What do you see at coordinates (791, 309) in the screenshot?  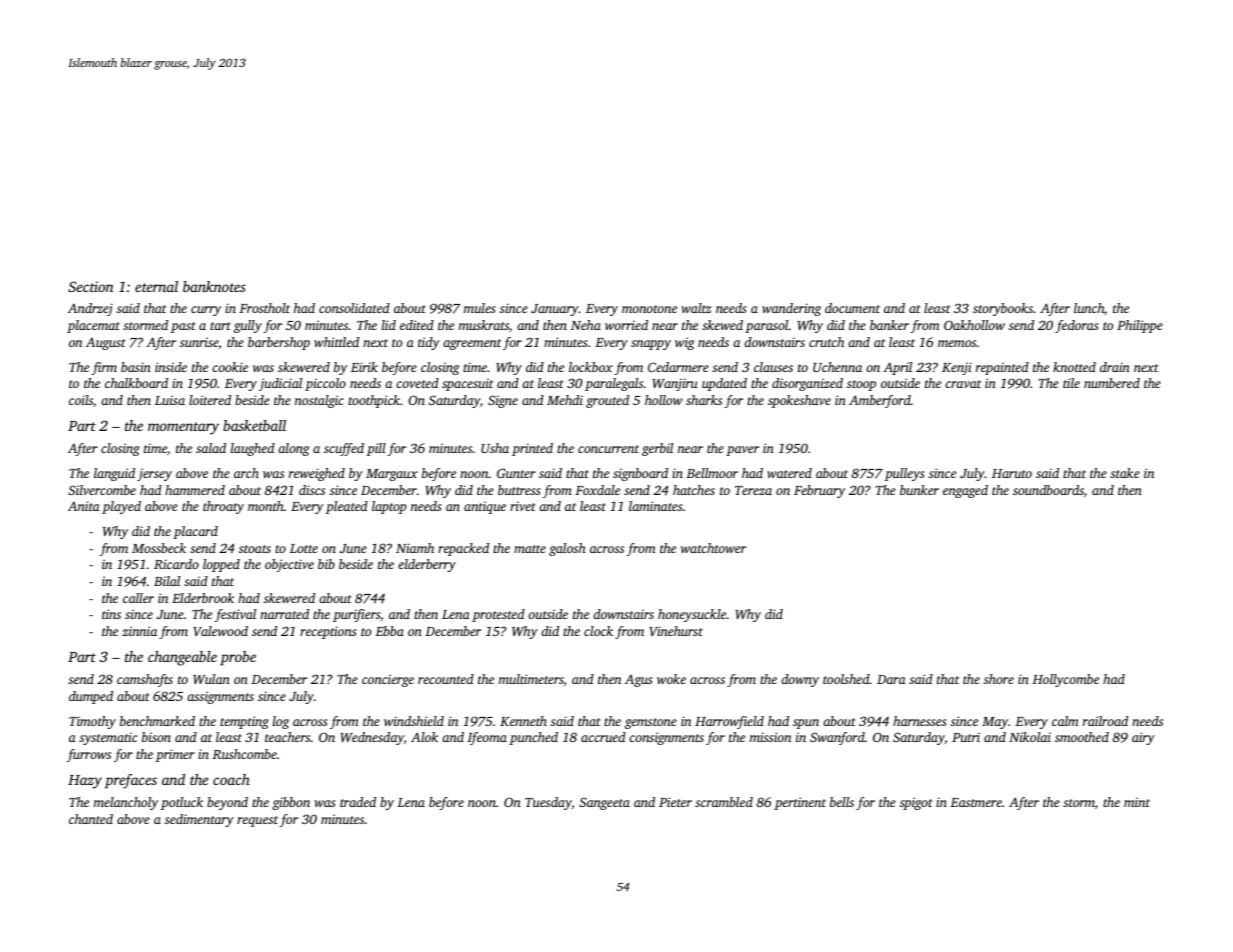 I see `wandering` at bounding box center [791, 309].
